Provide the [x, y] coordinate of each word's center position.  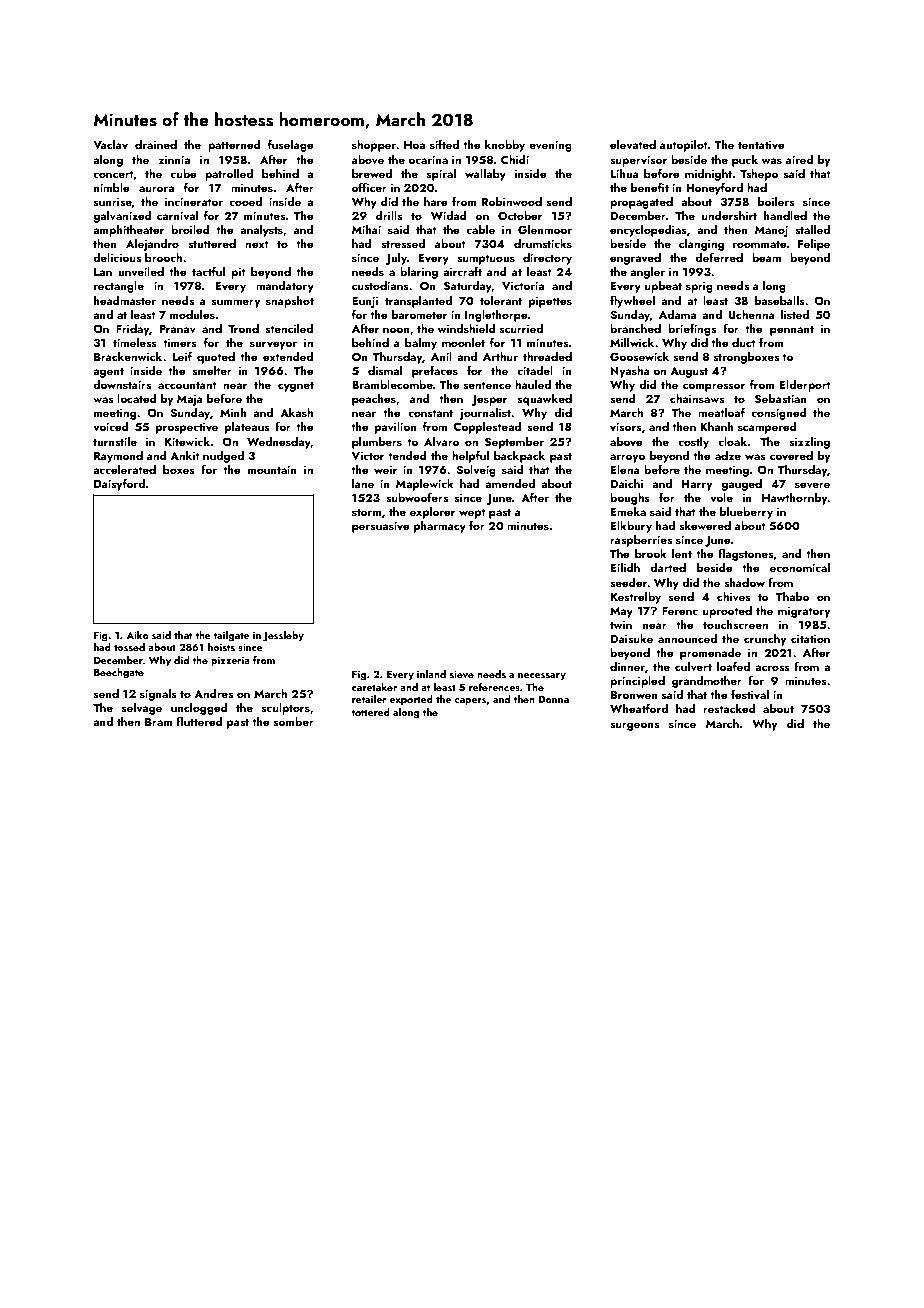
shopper [374, 146]
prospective [187, 428]
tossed [129, 647]
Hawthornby [795, 499]
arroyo [627, 458]
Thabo [792, 596]
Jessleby [283, 636]
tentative [761, 144]
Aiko [137, 635]
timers [180, 343]
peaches [374, 400]
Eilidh [625, 567]
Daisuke [632, 638]
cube [183, 173]
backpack [519, 457]
